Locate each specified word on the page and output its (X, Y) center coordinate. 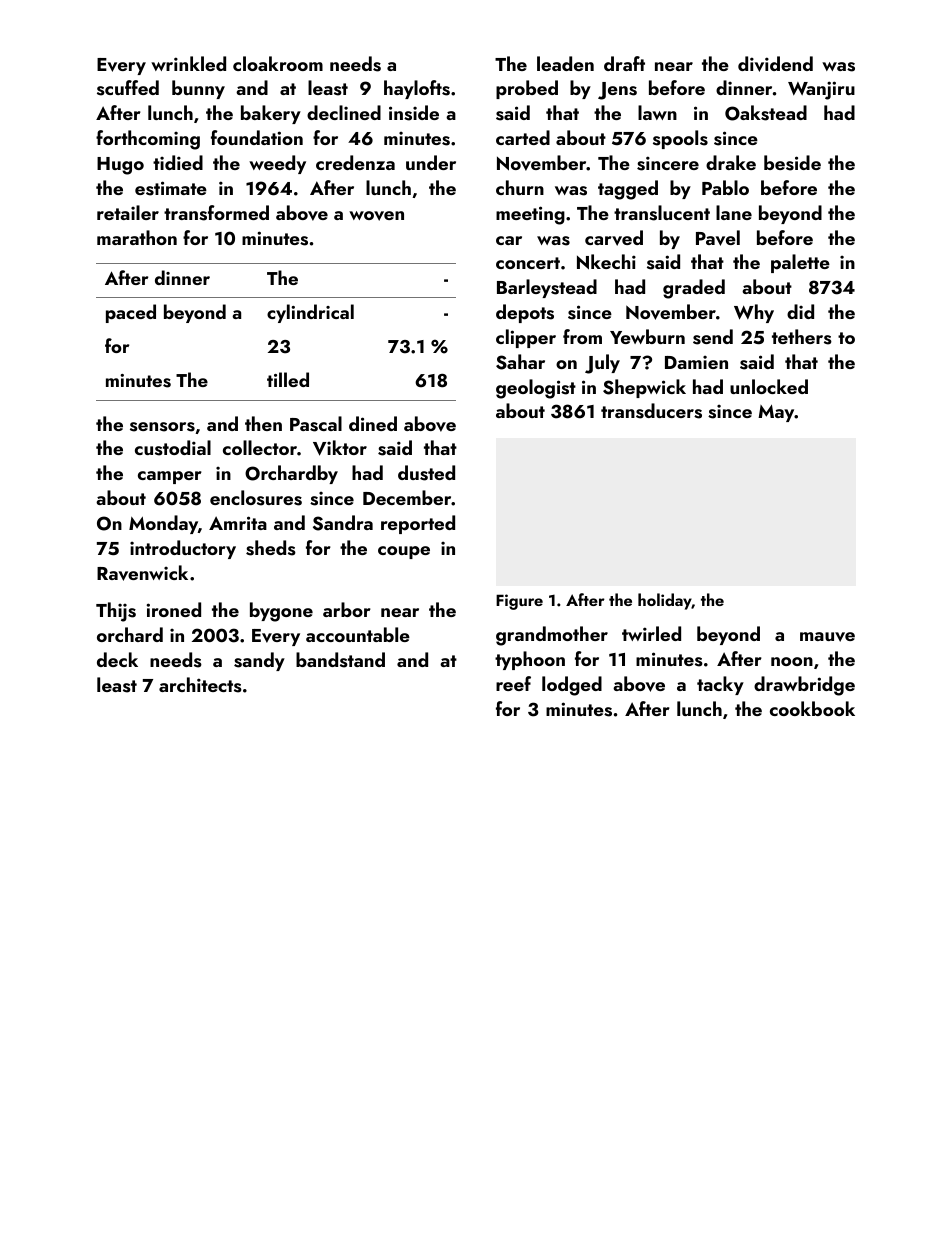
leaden (565, 63)
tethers (802, 337)
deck (117, 659)
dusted (426, 473)
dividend (775, 64)
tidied (178, 162)
